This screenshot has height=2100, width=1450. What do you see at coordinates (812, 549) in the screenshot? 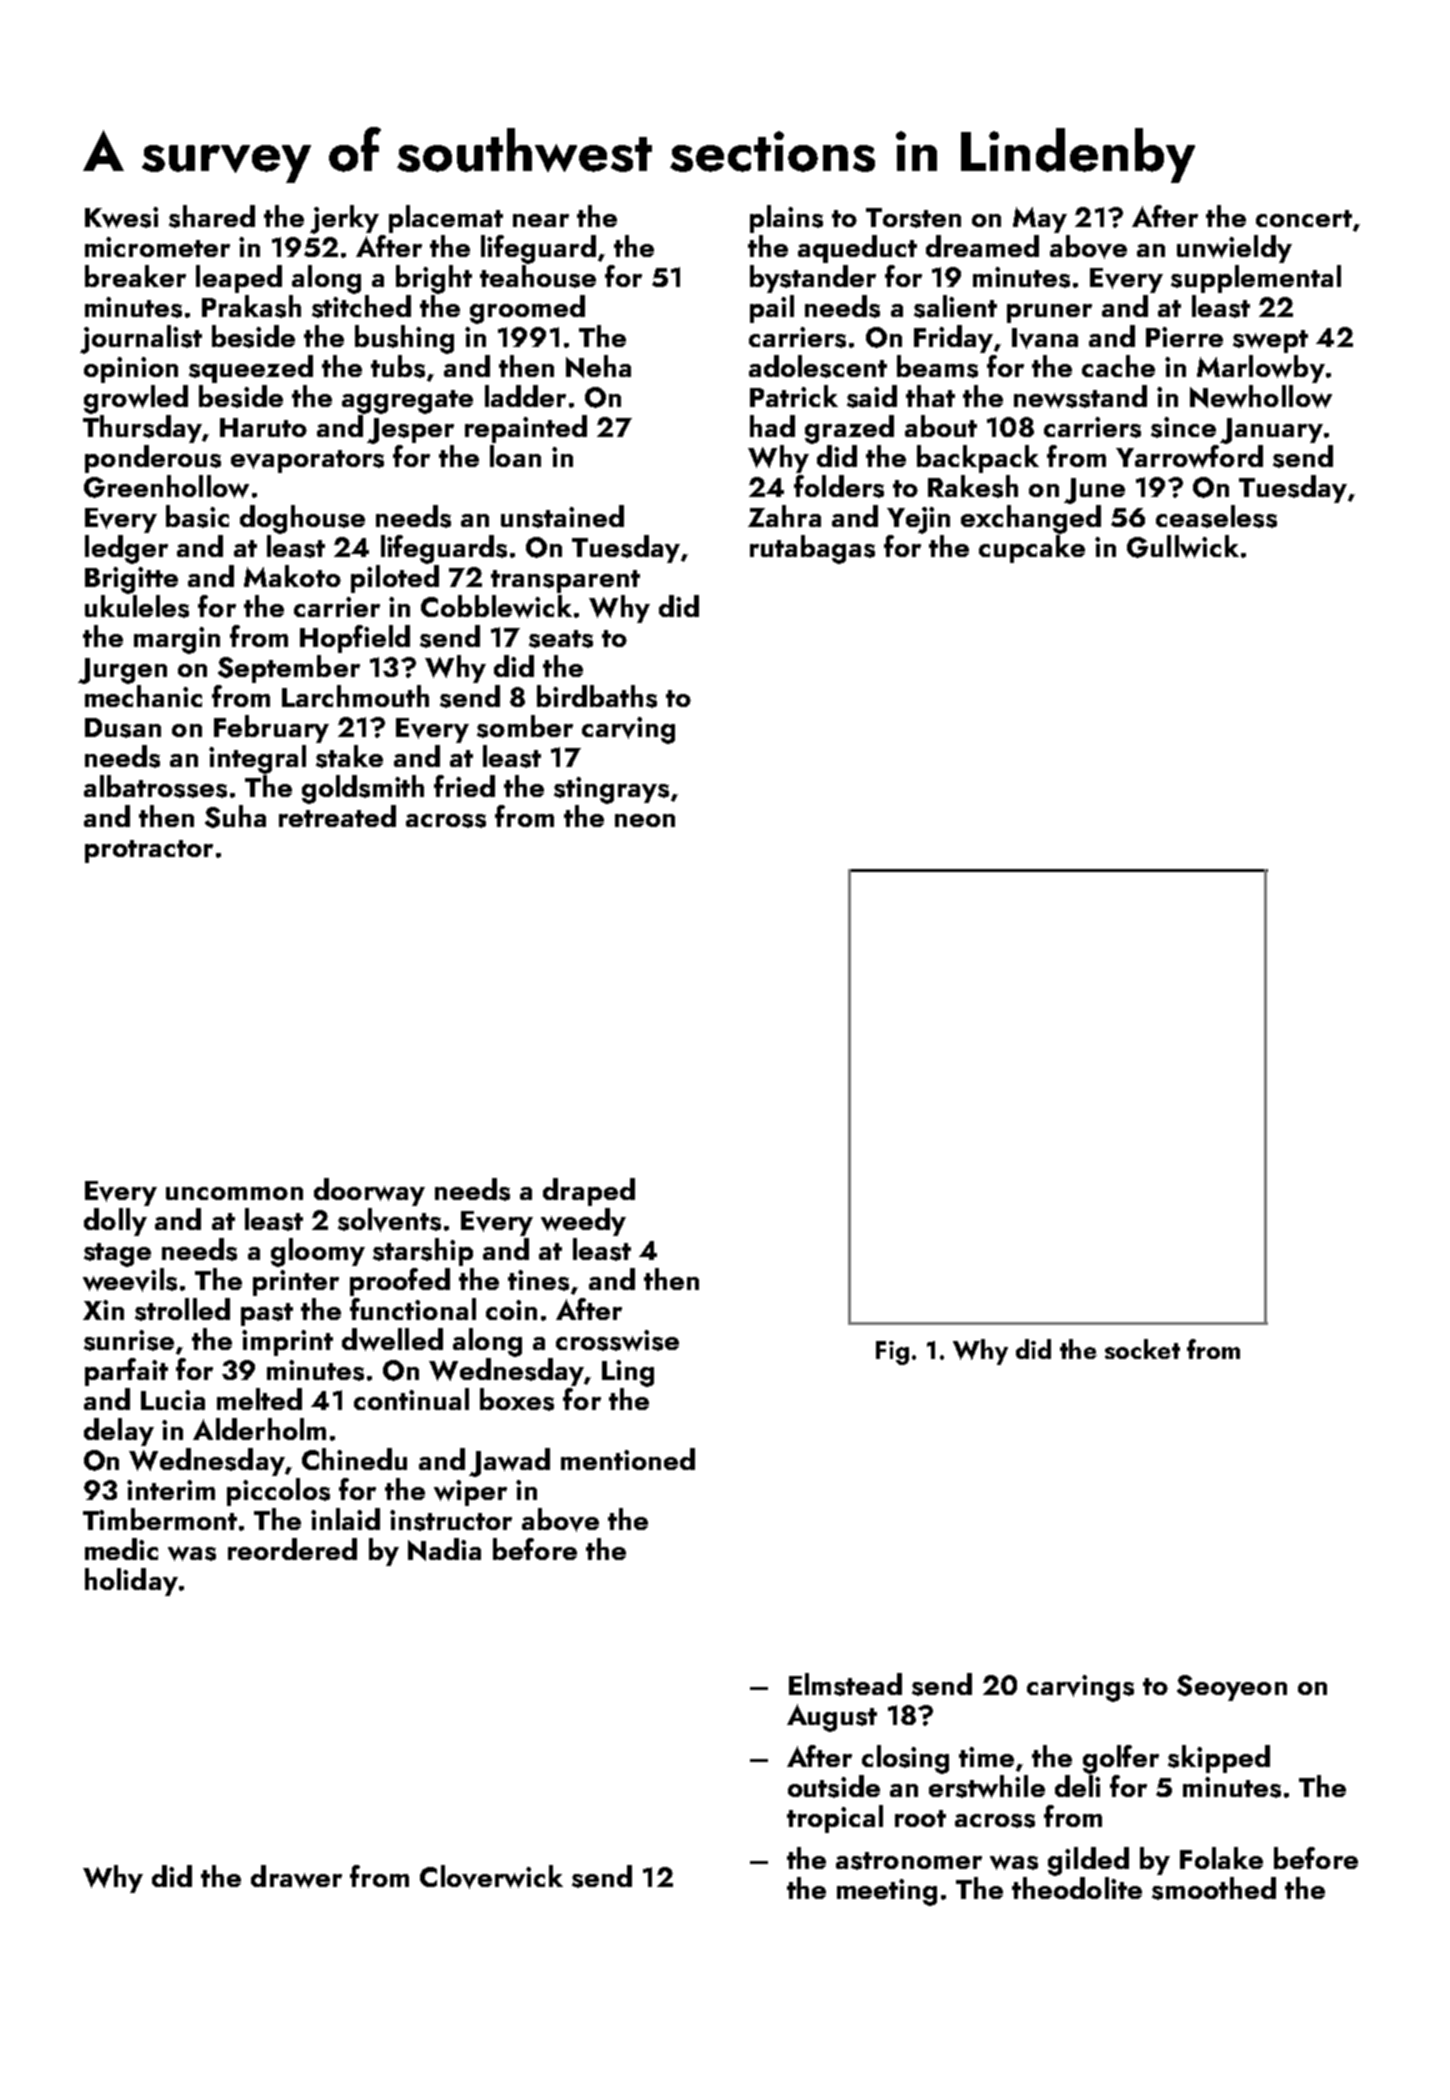
I see `rutabagas` at bounding box center [812, 549].
